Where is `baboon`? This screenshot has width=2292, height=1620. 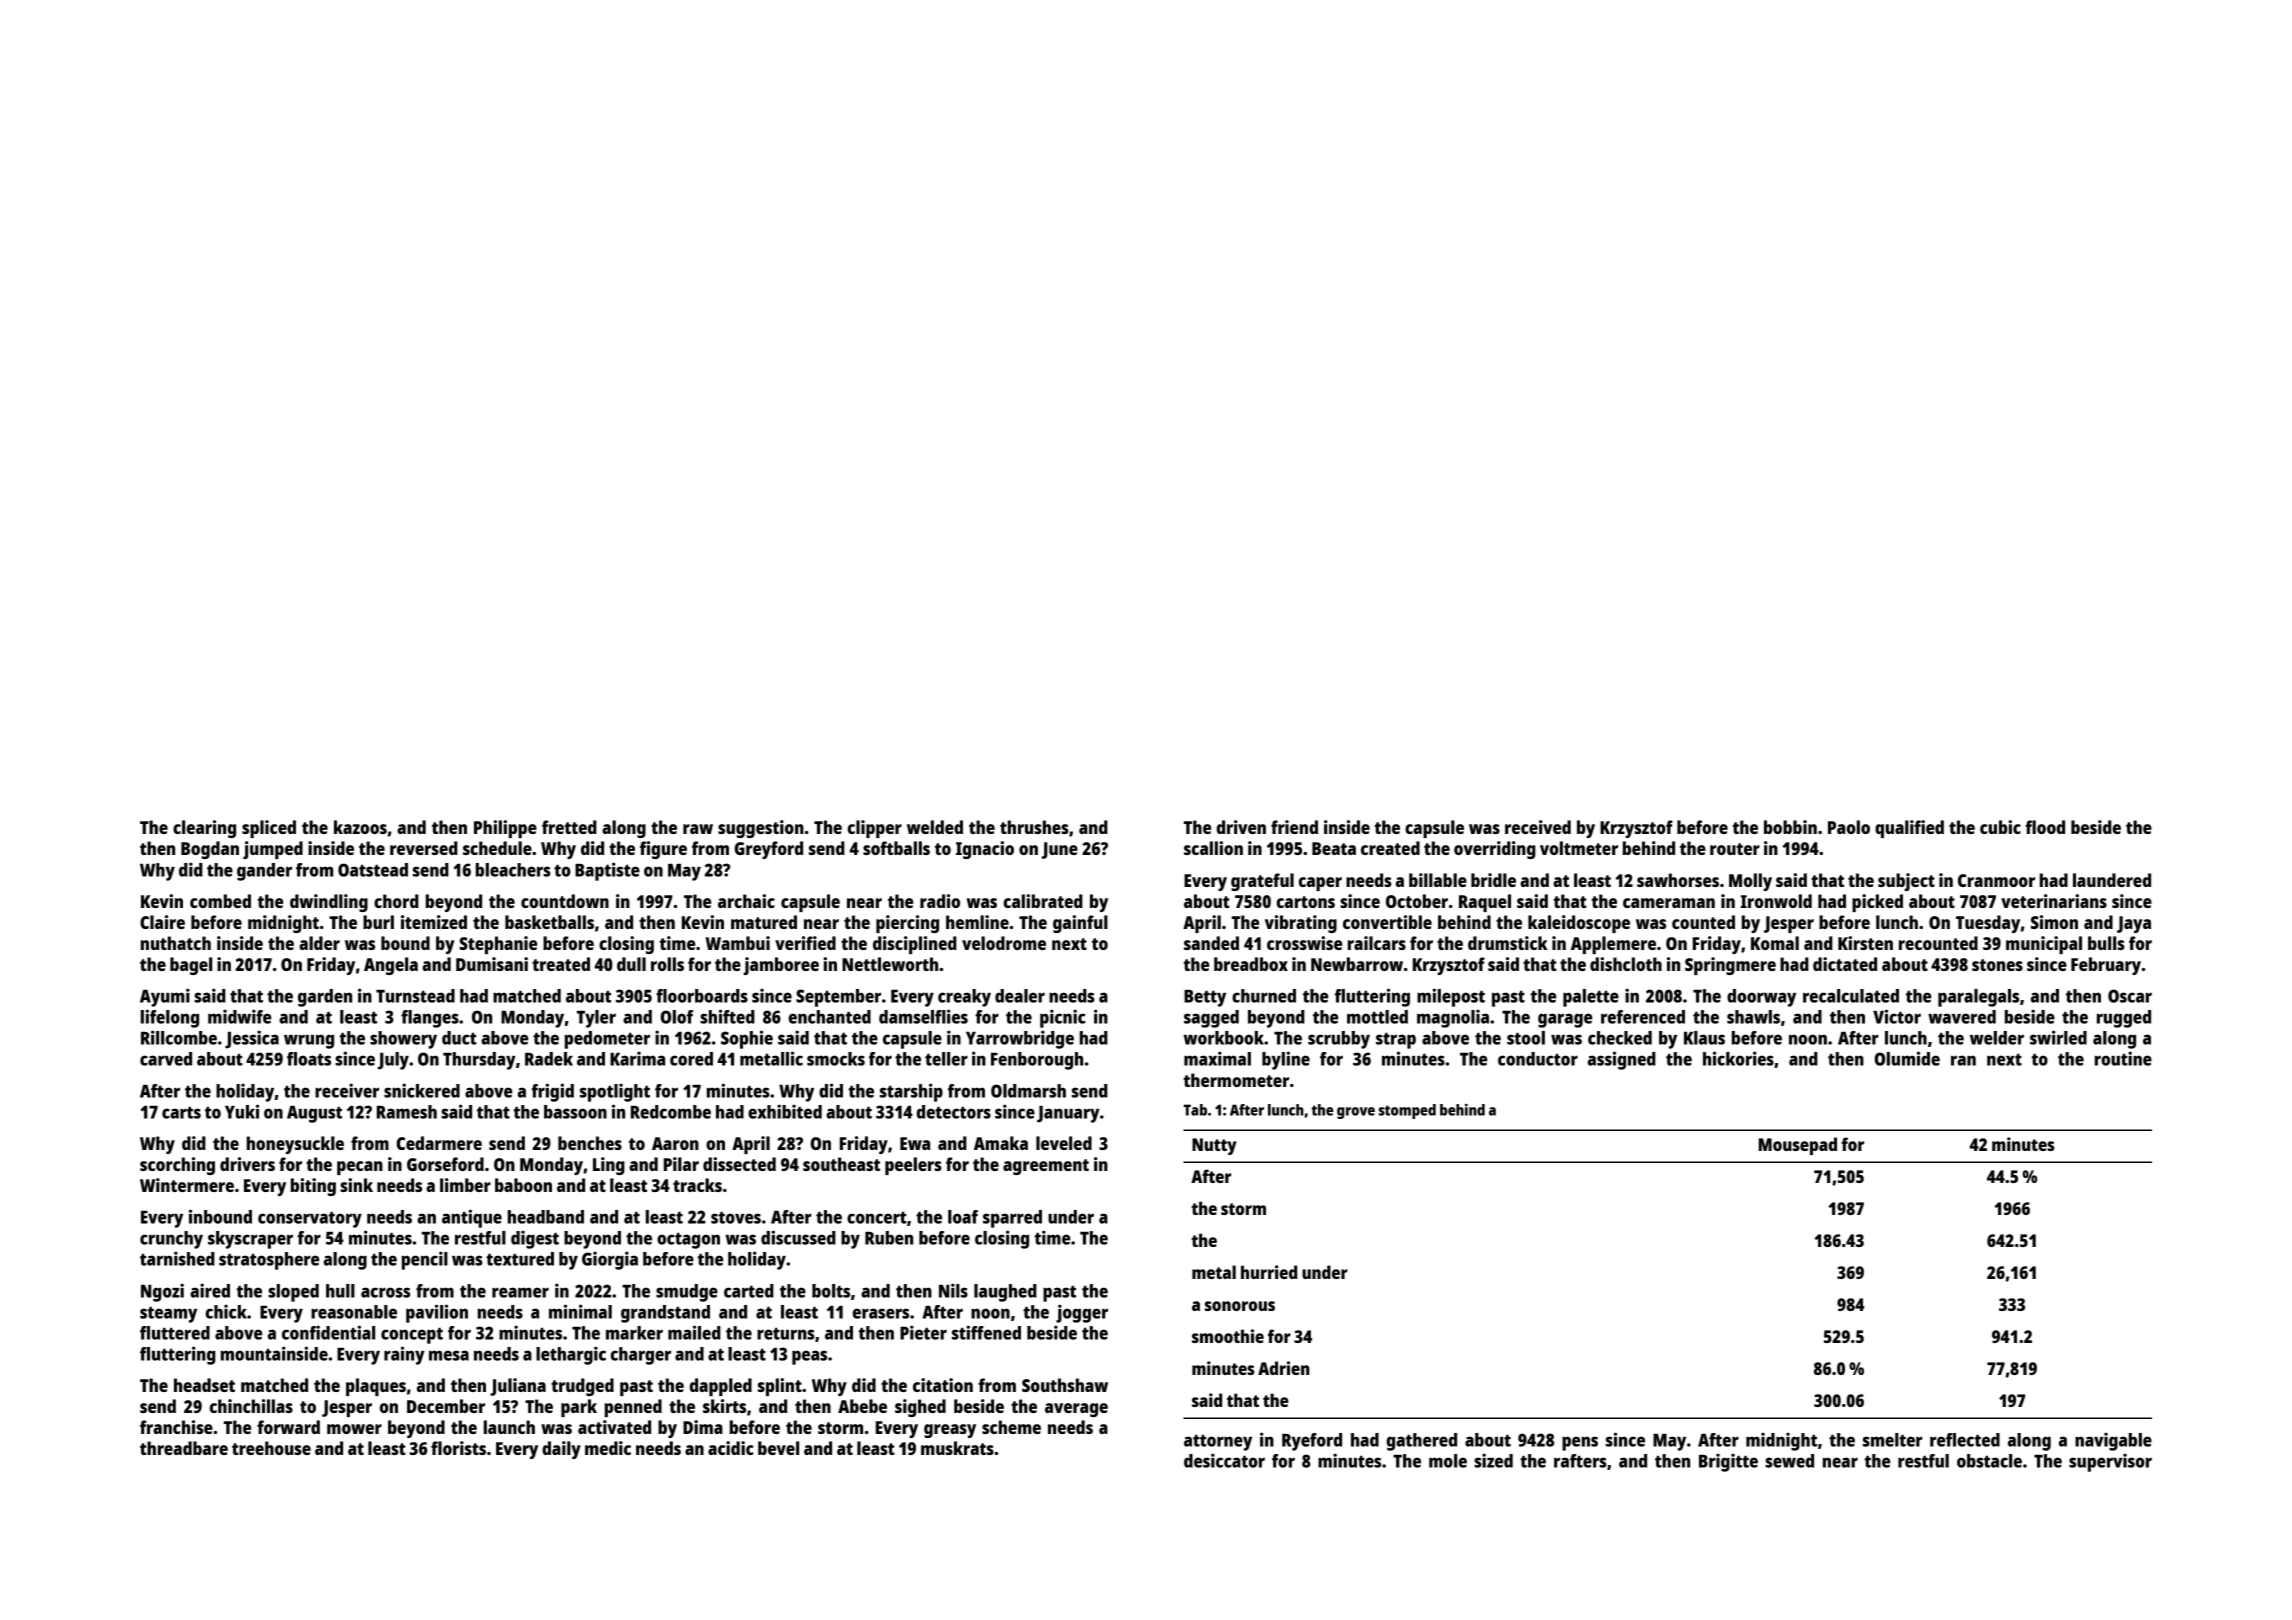
baboon is located at coordinates (523, 1185).
